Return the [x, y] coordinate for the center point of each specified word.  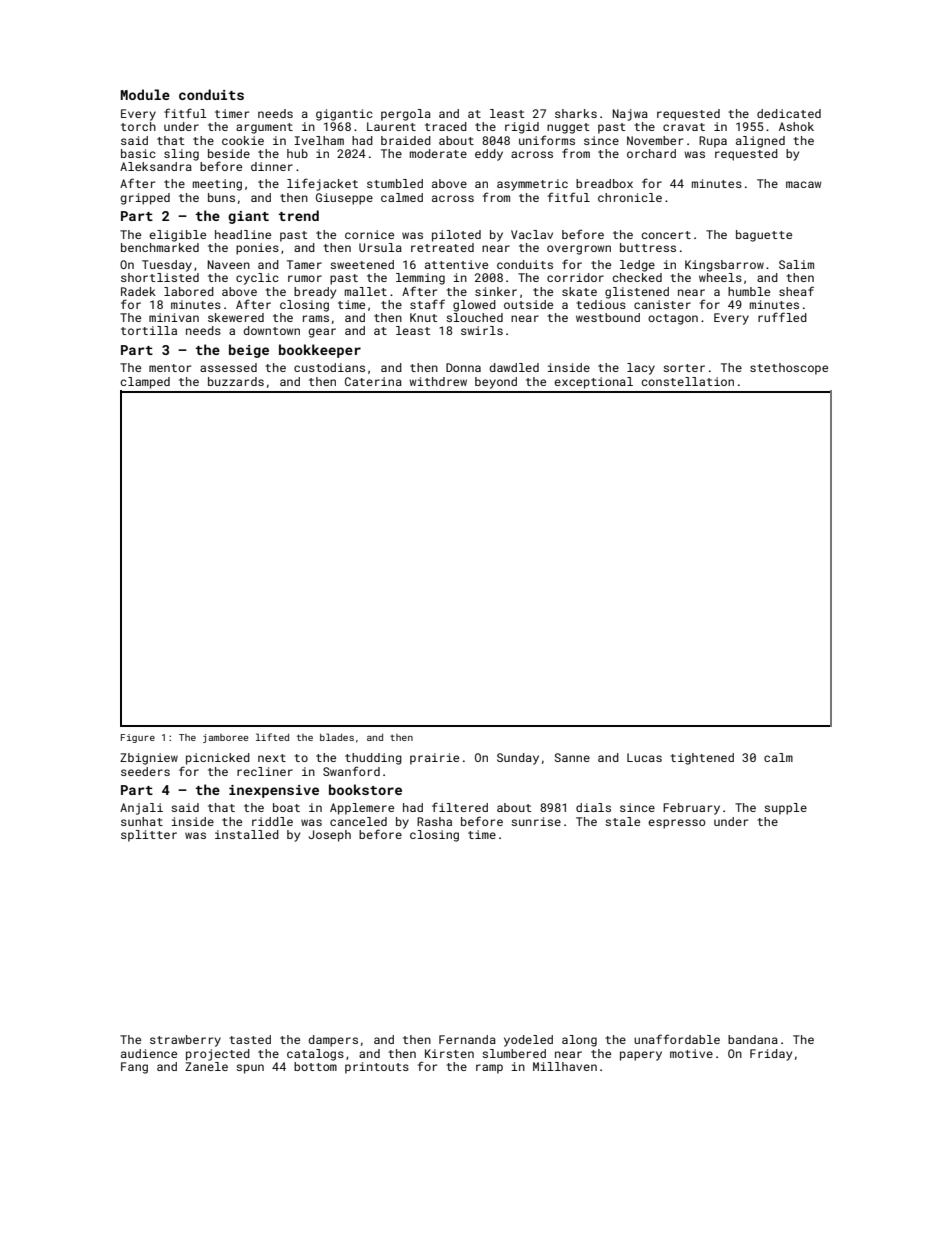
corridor [575, 277]
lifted [272, 737]
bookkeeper [320, 351]
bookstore [365, 789]
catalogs [315, 1055]
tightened [702, 759]
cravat [684, 127]
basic [138, 153]
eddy [489, 155]
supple [785, 809]
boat [286, 807]
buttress [648, 247]
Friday [771, 1055]
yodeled [528, 1041]
